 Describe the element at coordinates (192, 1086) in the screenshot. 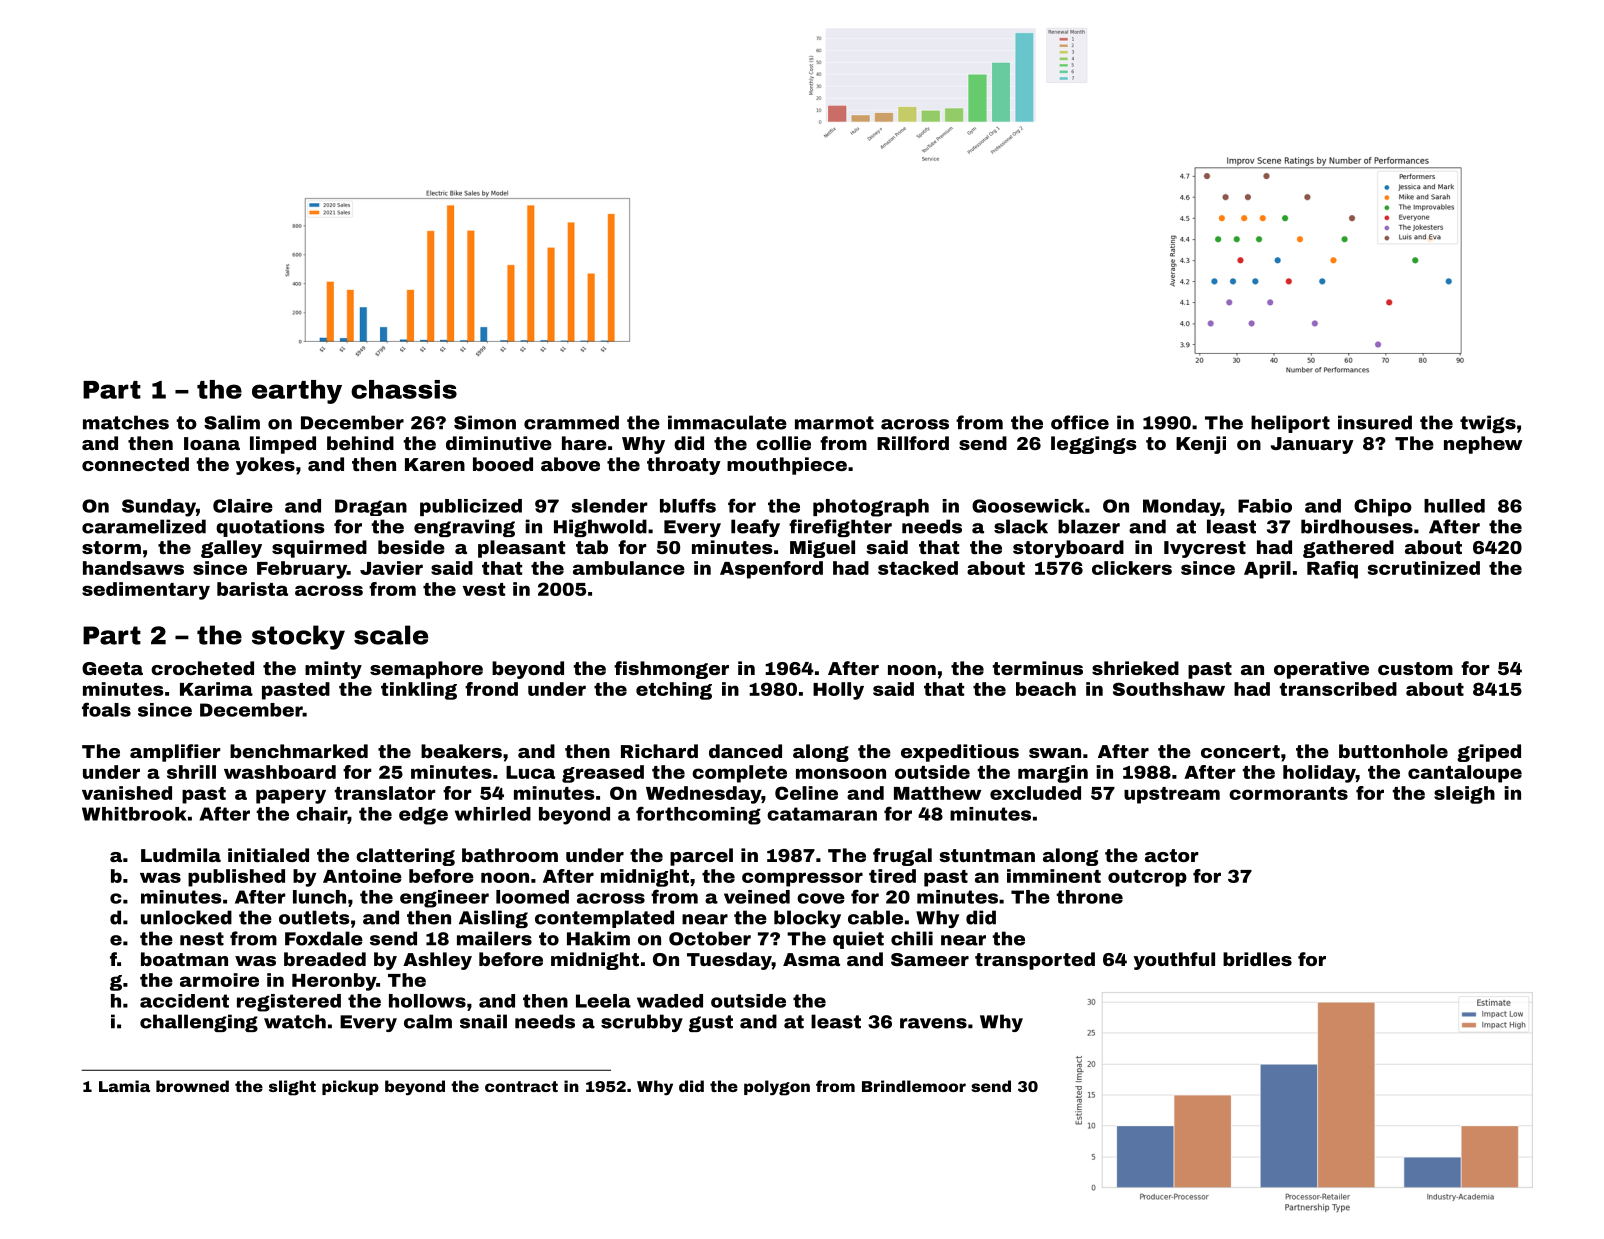

I see `browned` at that location.
